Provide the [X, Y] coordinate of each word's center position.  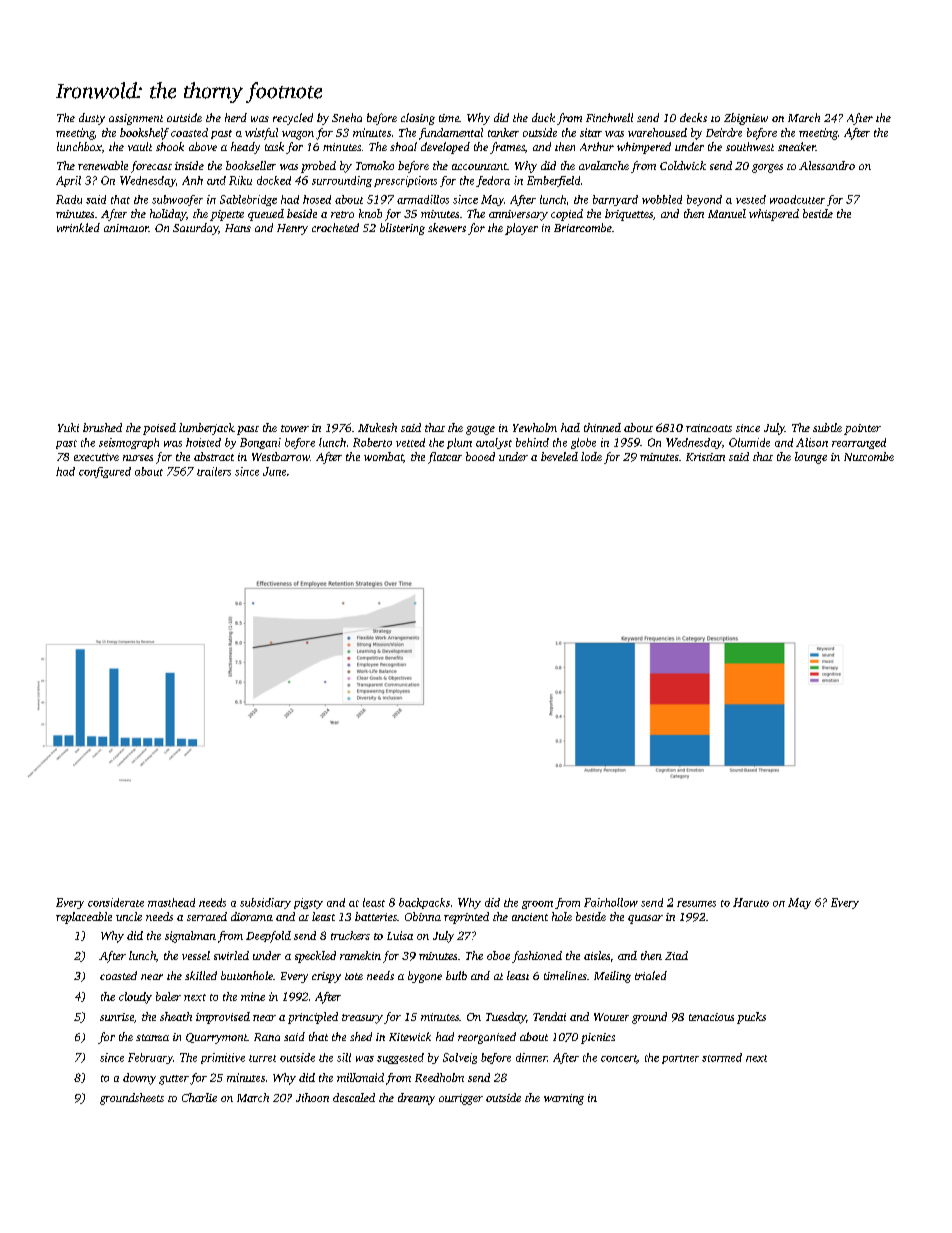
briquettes [629, 215]
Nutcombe [869, 456]
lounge [811, 458]
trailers [214, 471]
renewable [103, 165]
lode [591, 456]
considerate [116, 902]
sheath [176, 1016]
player [521, 229]
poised [159, 429]
